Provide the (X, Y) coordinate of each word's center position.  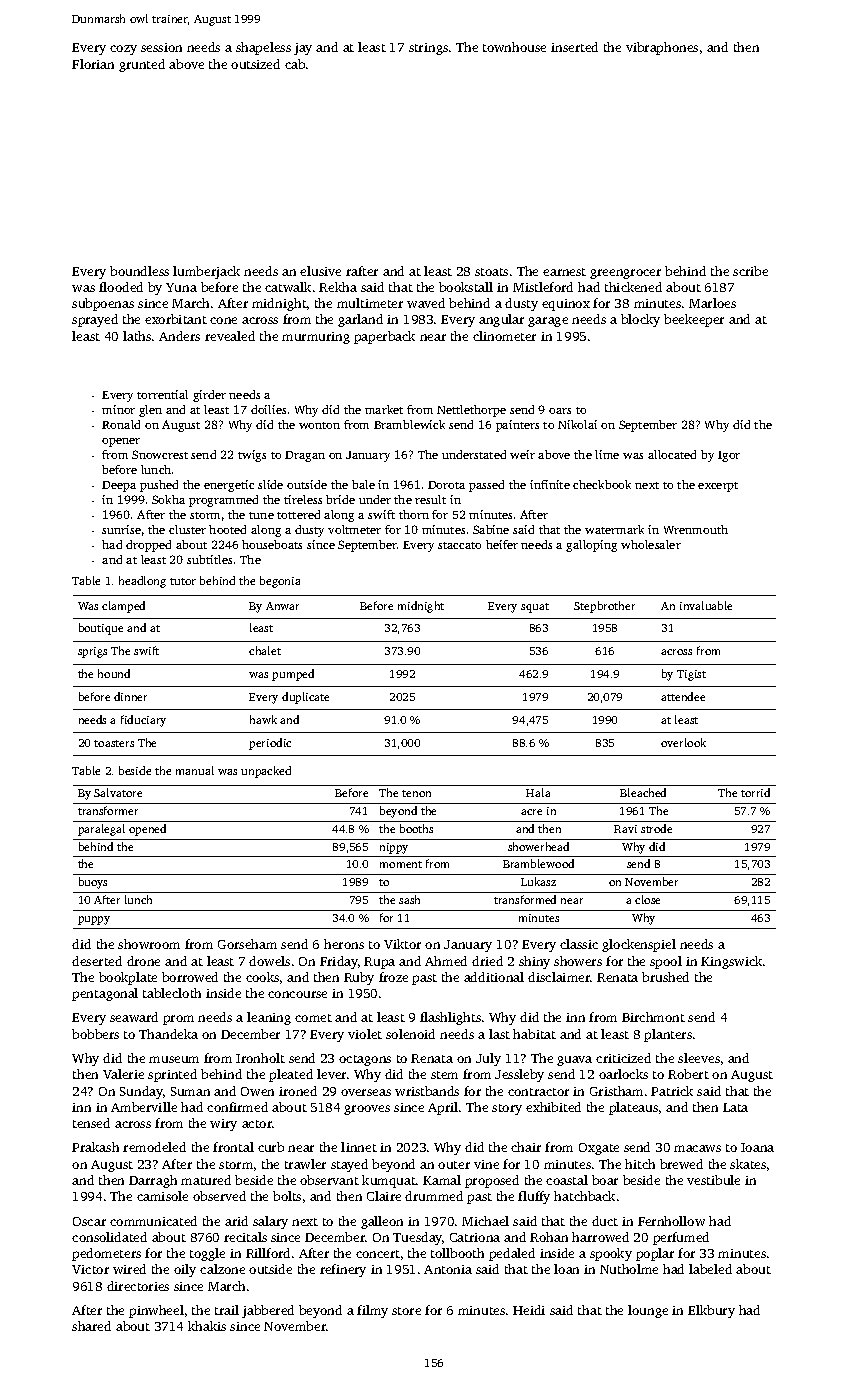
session (161, 47)
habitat (534, 1034)
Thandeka (168, 1034)
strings (428, 49)
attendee (683, 696)
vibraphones (662, 48)
